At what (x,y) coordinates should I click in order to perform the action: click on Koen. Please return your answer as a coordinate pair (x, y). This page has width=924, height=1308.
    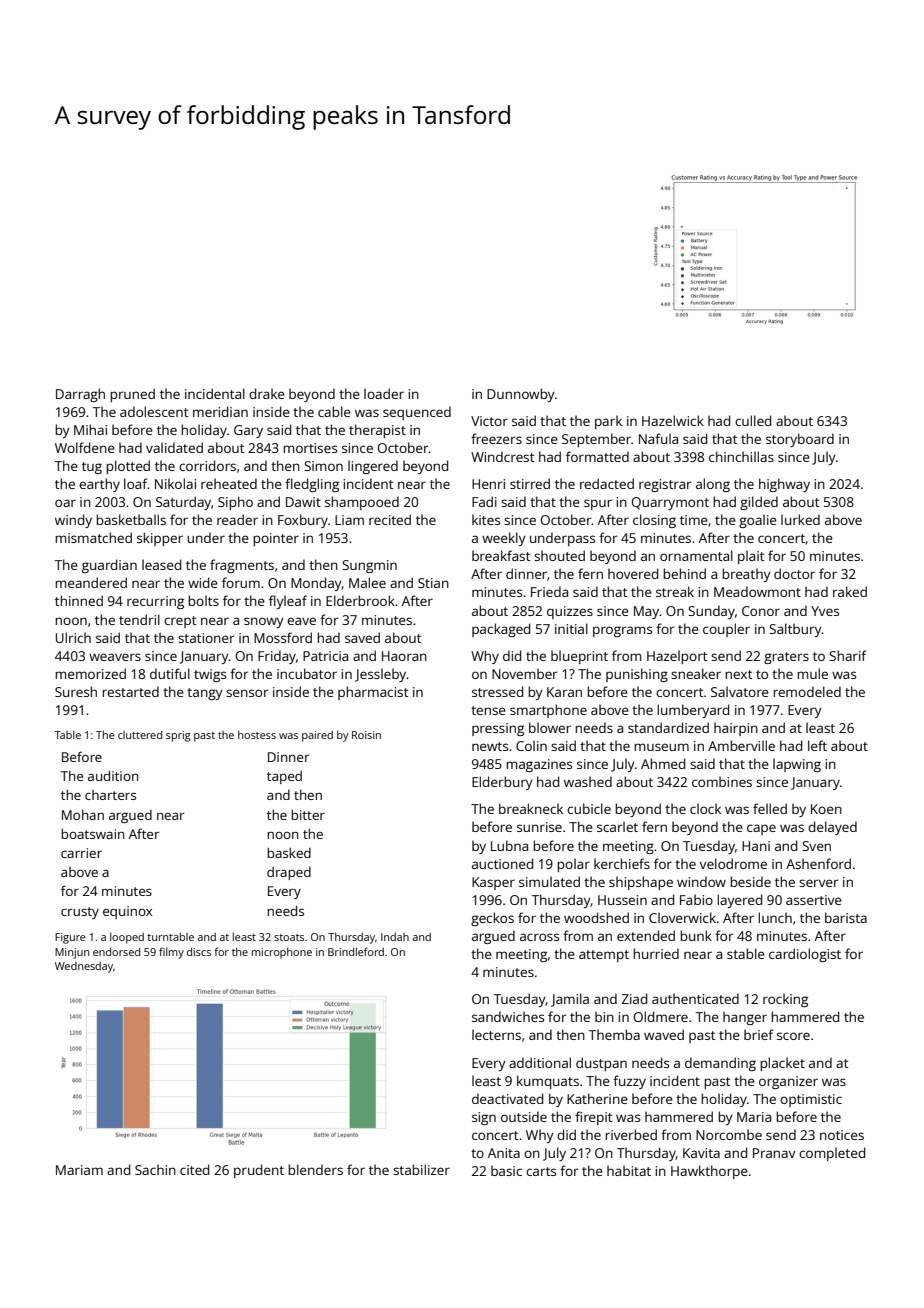
    Looking at the image, I should click on (826, 809).
